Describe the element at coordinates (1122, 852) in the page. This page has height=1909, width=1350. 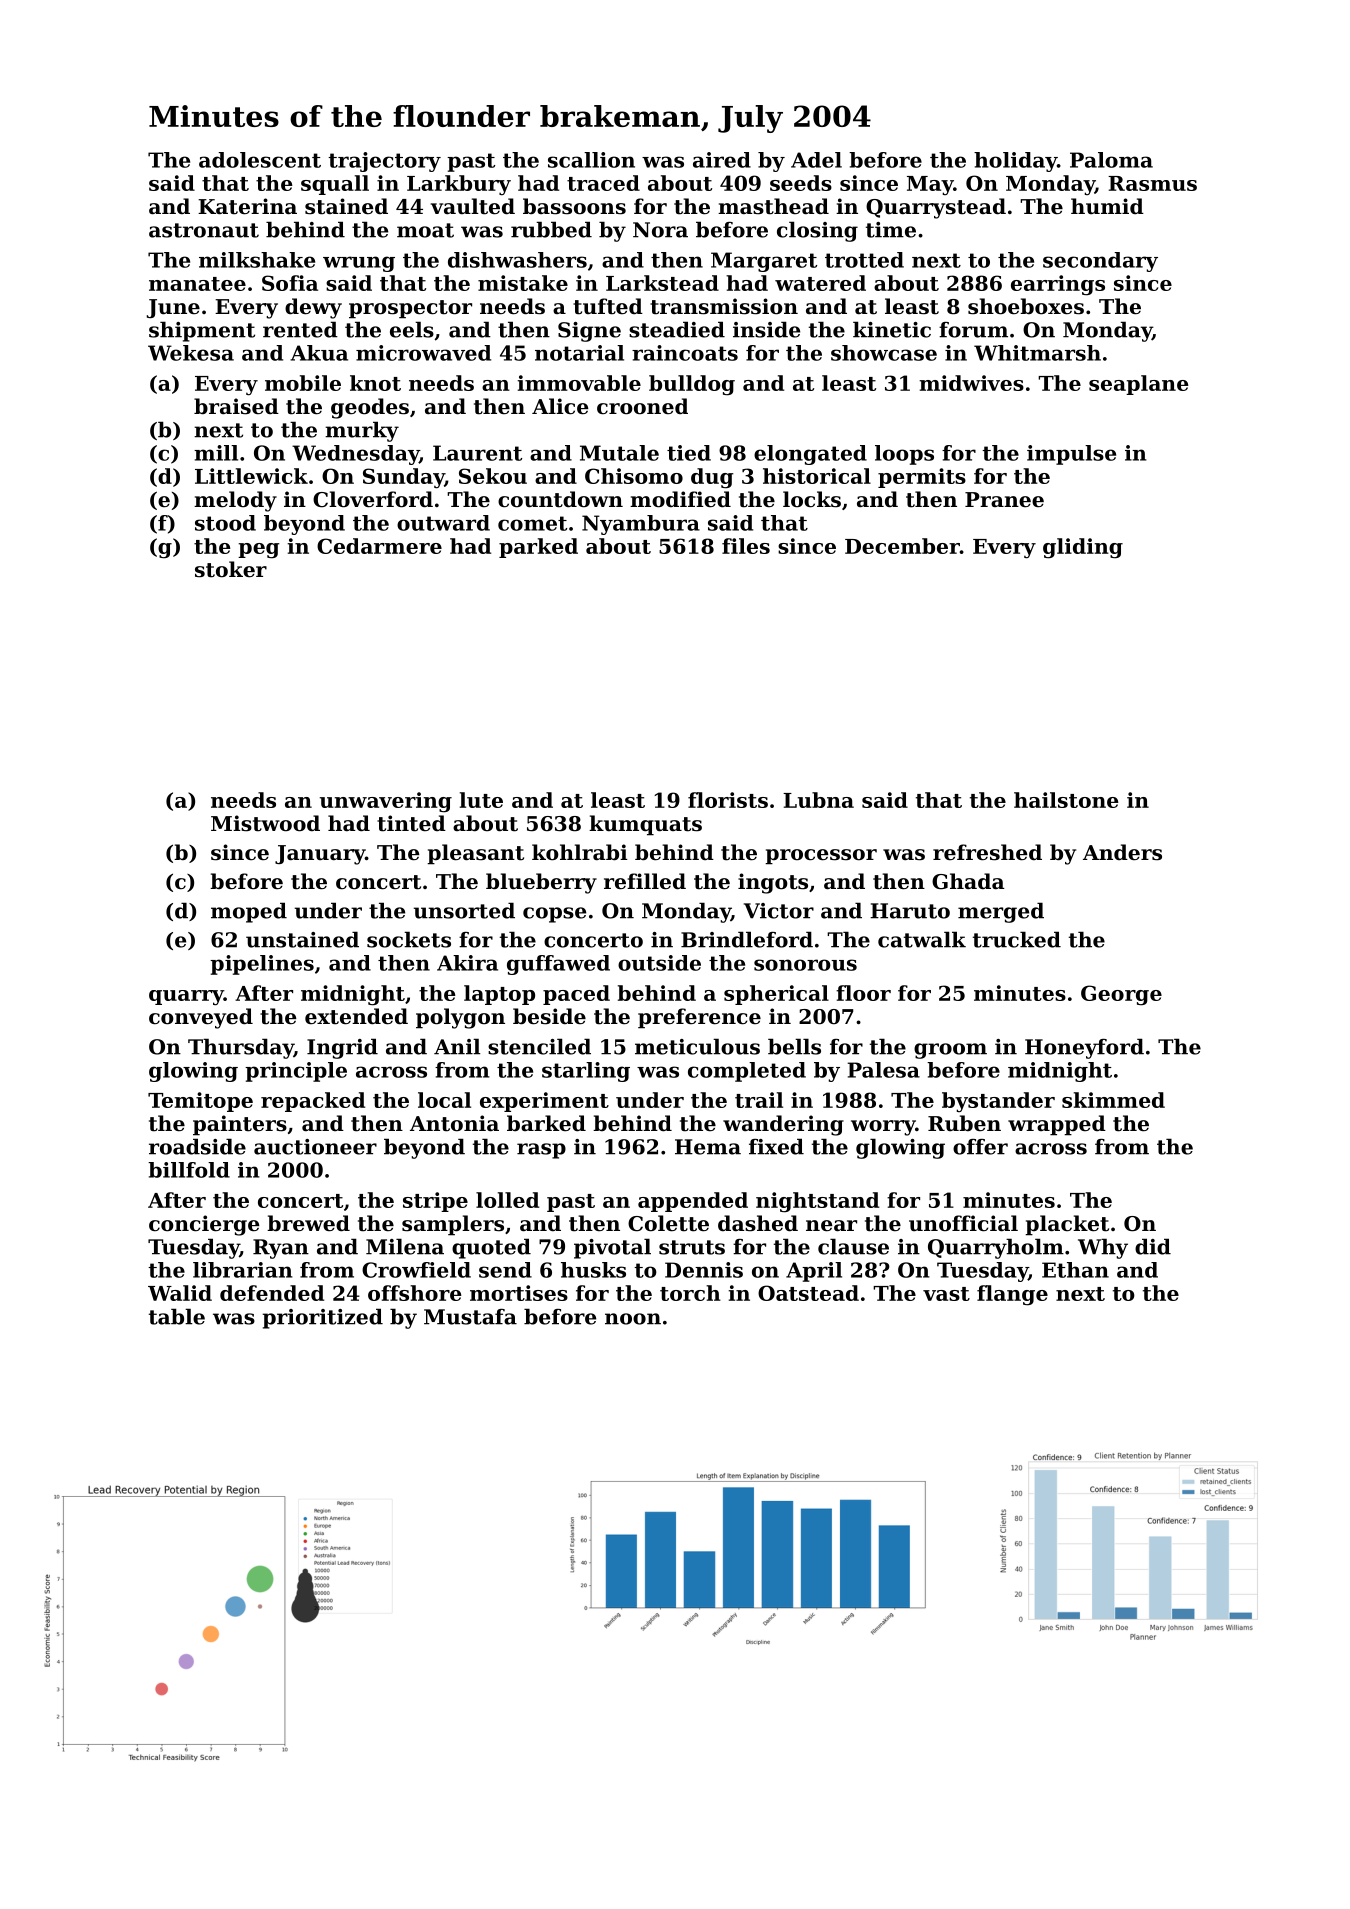
I see `Anders` at that location.
